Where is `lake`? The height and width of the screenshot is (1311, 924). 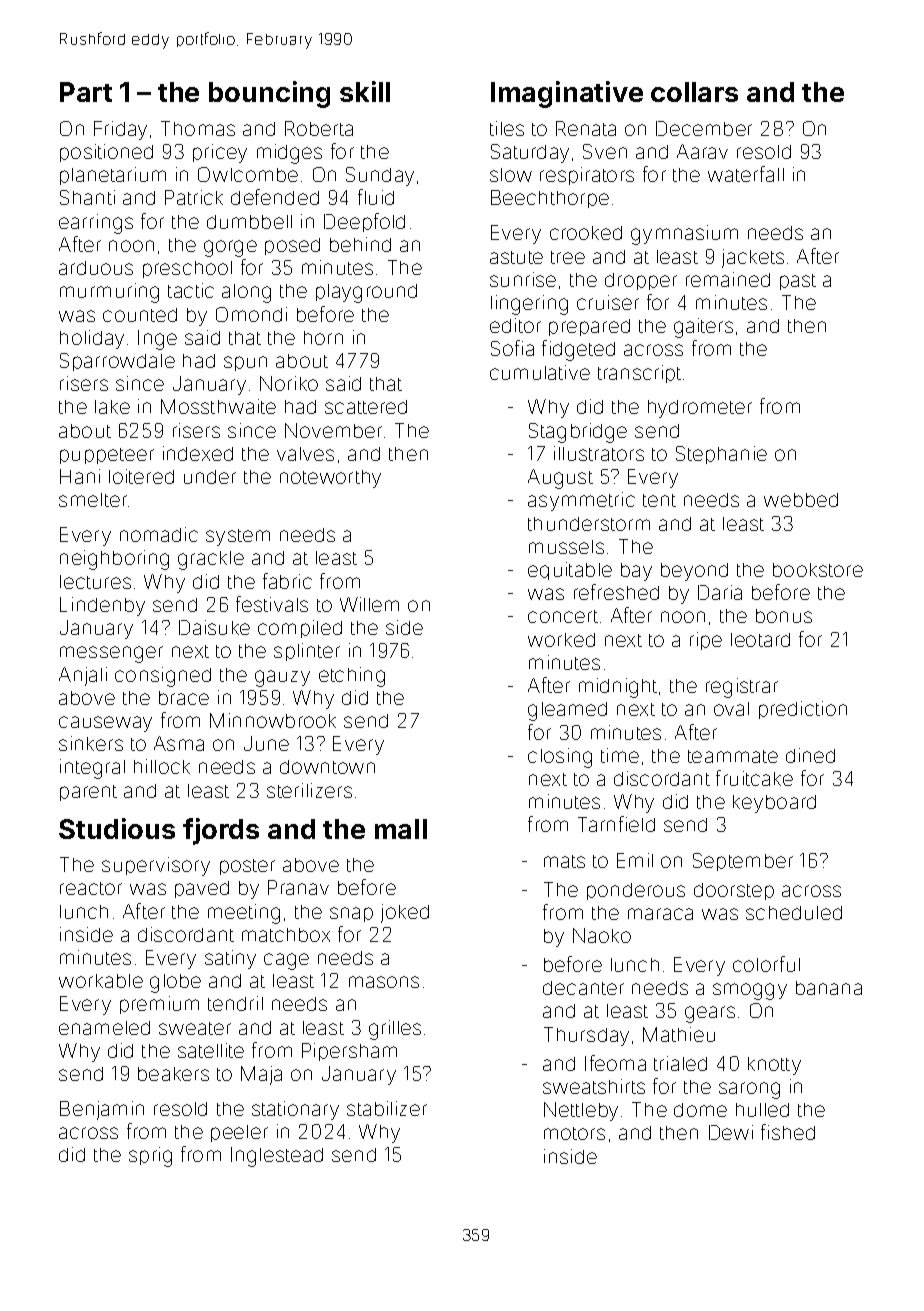
lake is located at coordinates (112, 407).
